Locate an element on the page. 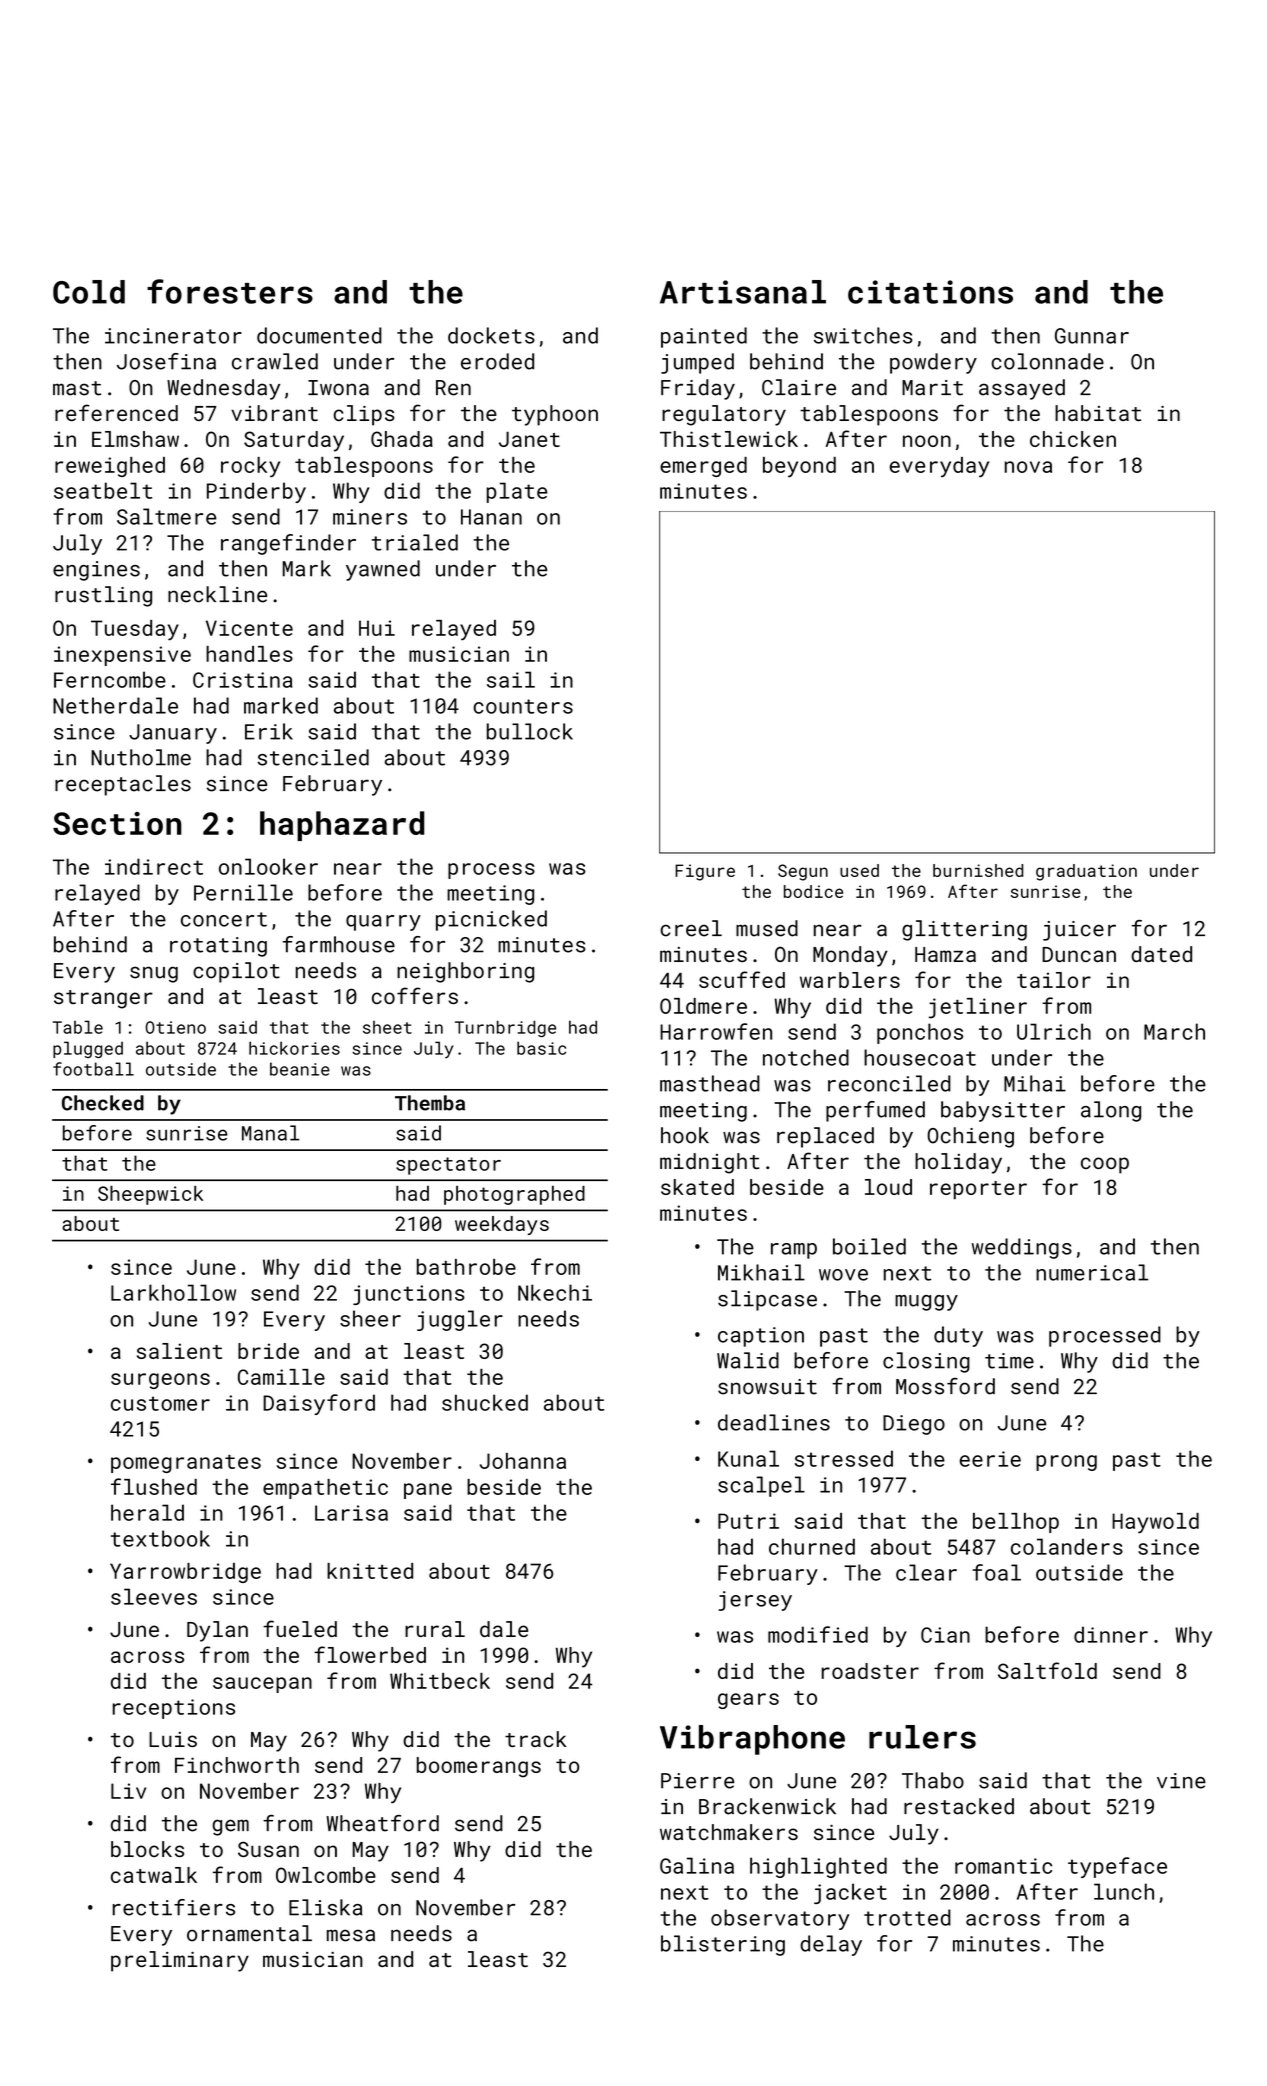 The width and height of the image is (1267, 2086). Gunnar is located at coordinates (1092, 336).
